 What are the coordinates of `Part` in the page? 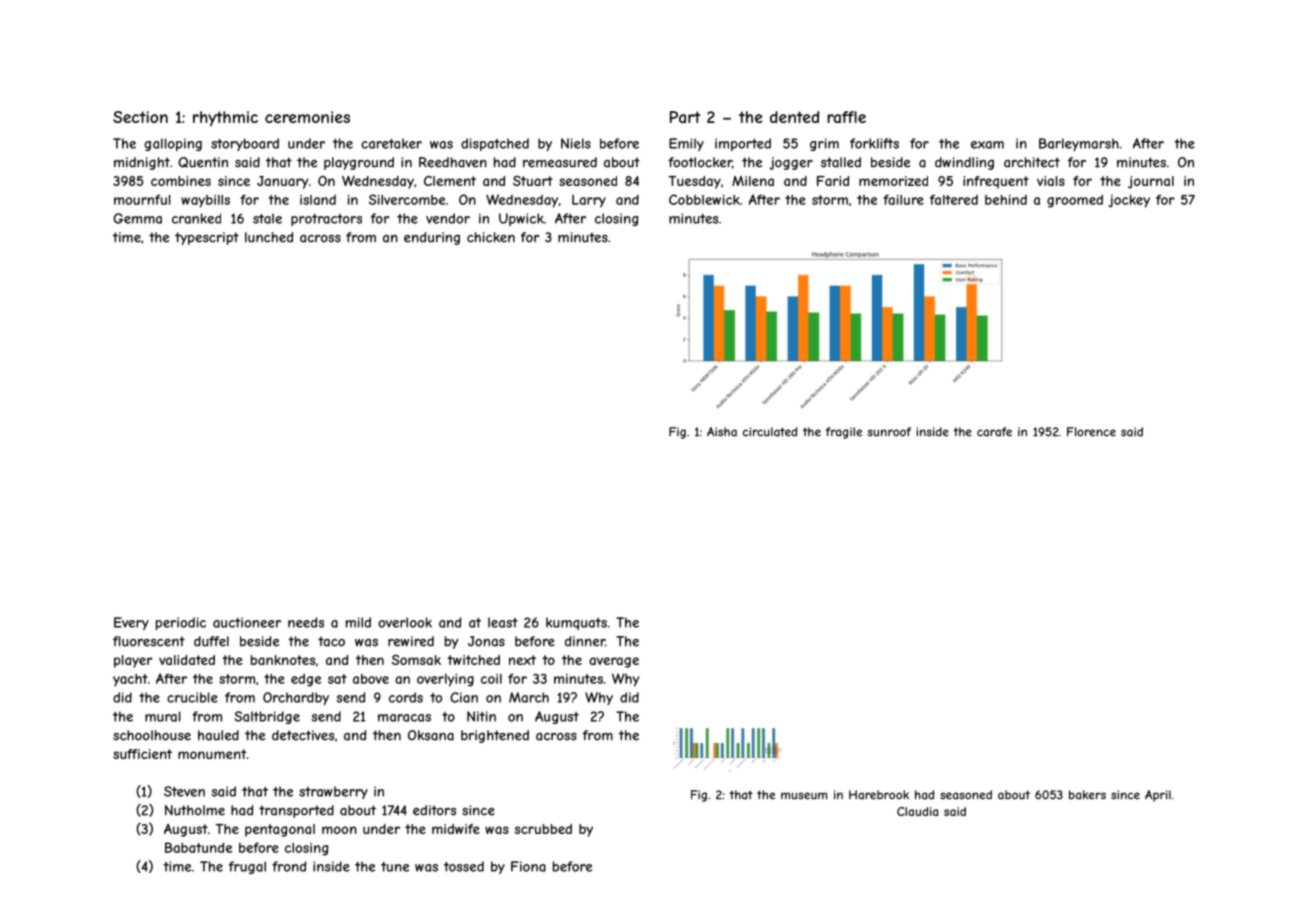 It's located at (685, 117).
